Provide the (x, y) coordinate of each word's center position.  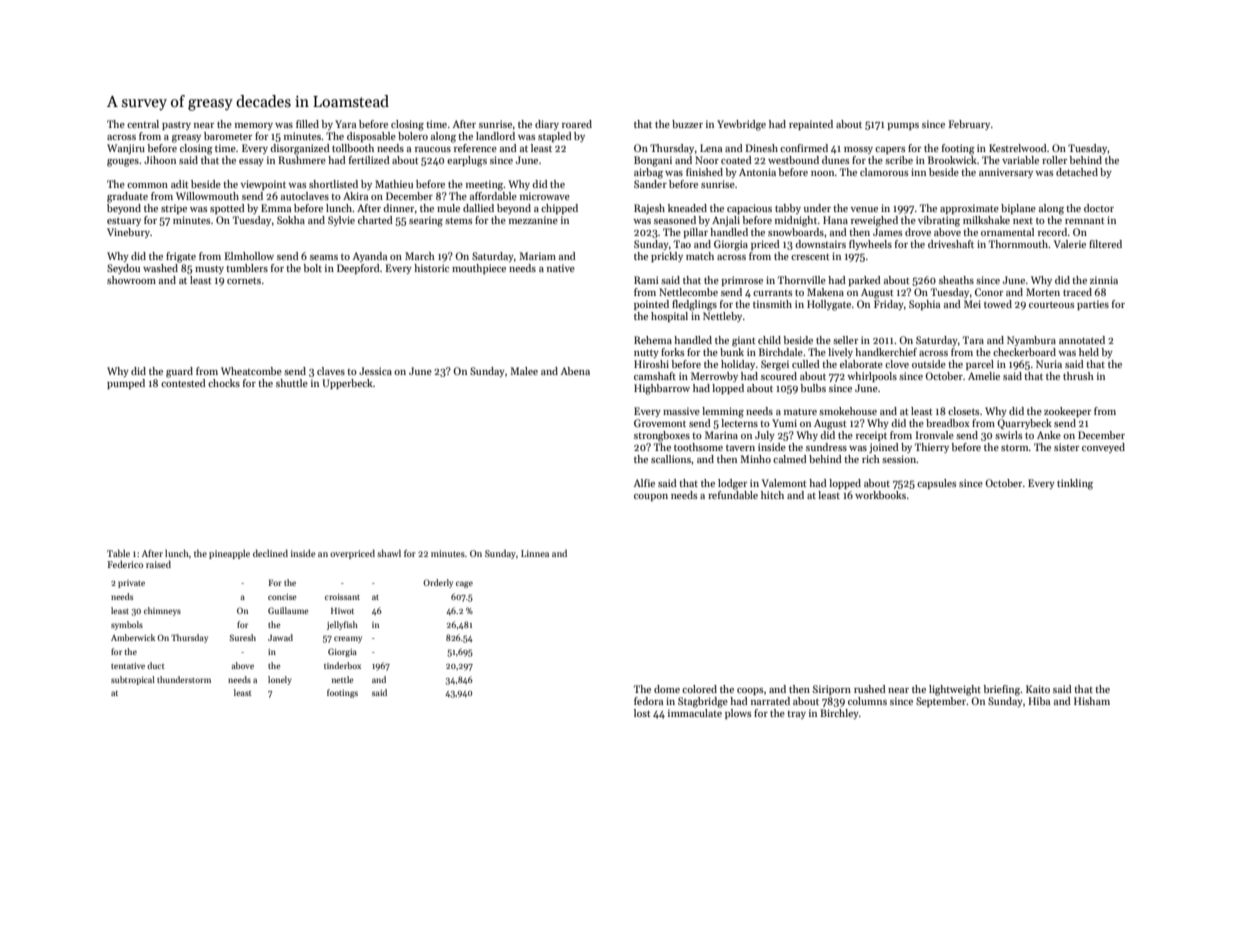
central (143, 124)
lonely (280, 680)
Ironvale (935, 435)
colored (699, 689)
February (969, 125)
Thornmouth (1019, 244)
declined (270, 553)
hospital (669, 317)
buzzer (687, 124)
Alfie (644, 483)
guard (179, 372)
